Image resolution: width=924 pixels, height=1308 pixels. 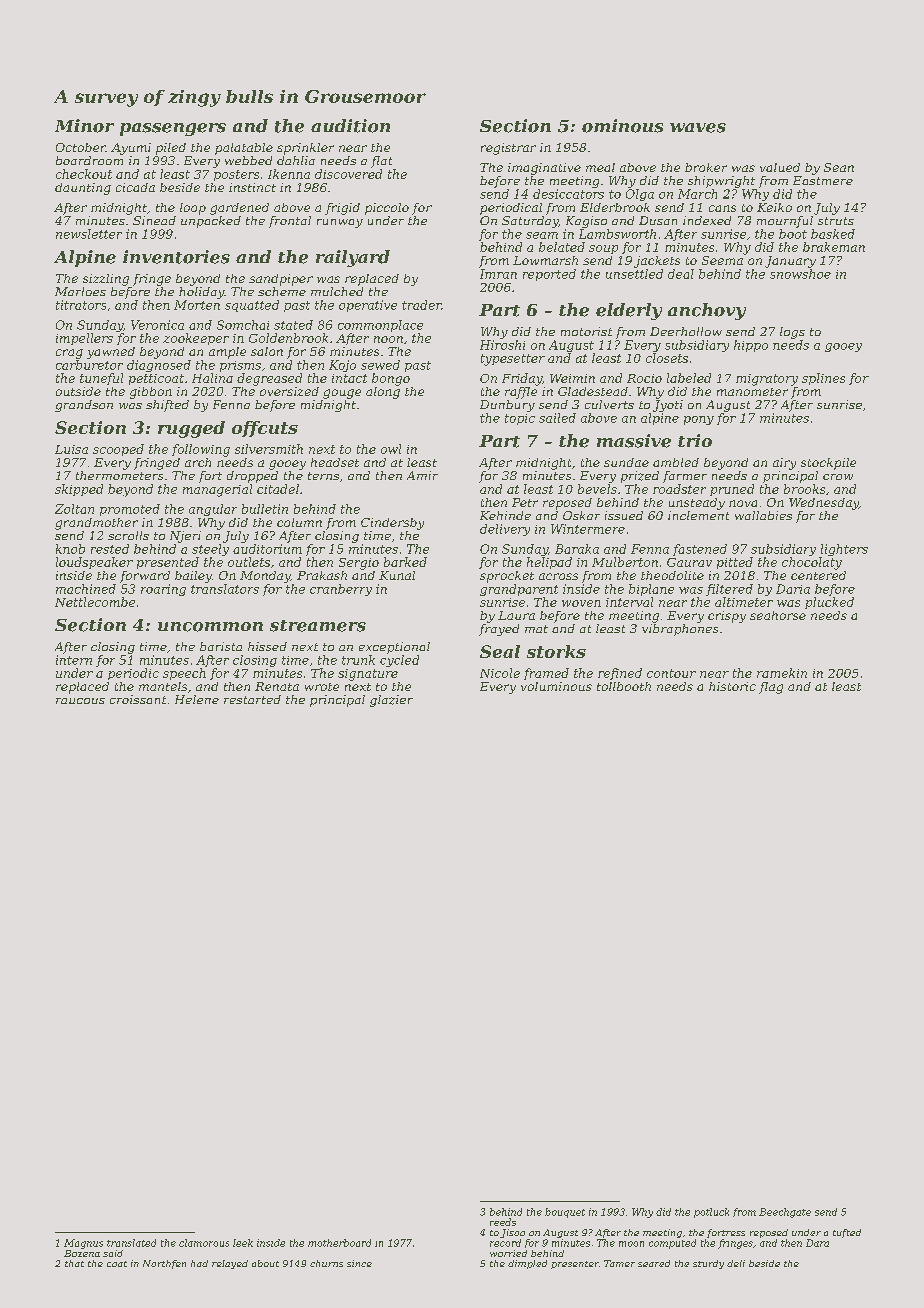 I want to click on since, so click(x=359, y=1263).
